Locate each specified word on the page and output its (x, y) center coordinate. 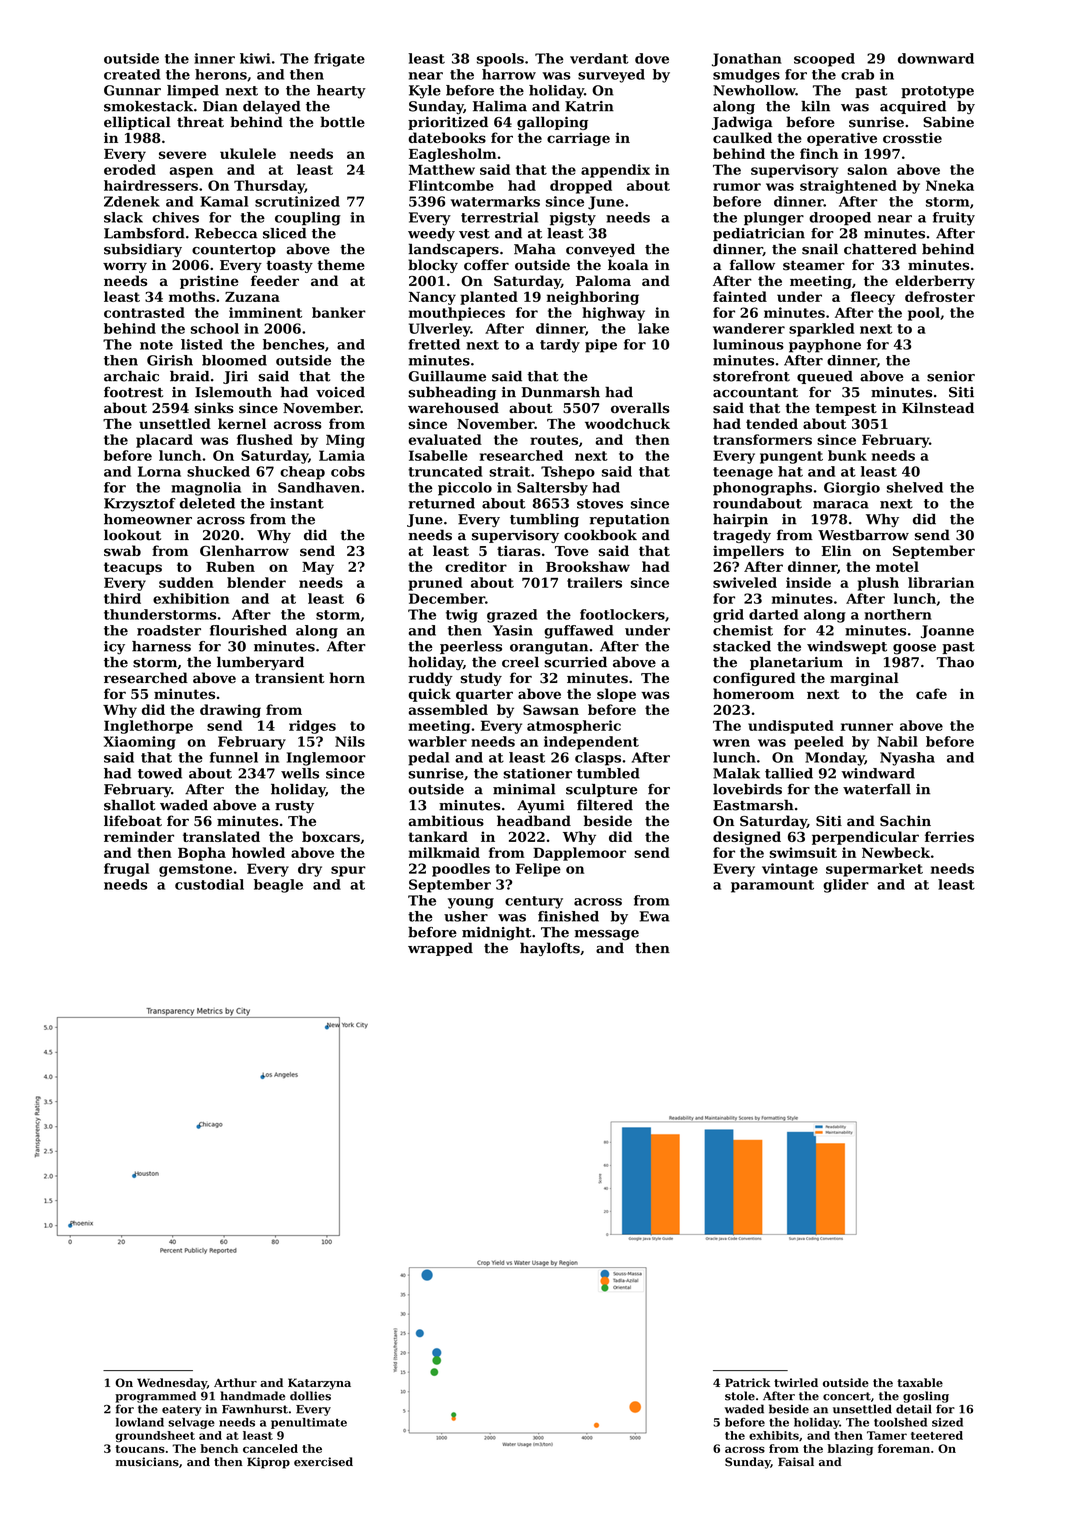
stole (740, 1396)
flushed (265, 439)
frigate (339, 60)
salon (867, 169)
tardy (560, 346)
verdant (599, 58)
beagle (278, 886)
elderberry (935, 282)
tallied (789, 773)
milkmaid (444, 852)
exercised (323, 1462)
